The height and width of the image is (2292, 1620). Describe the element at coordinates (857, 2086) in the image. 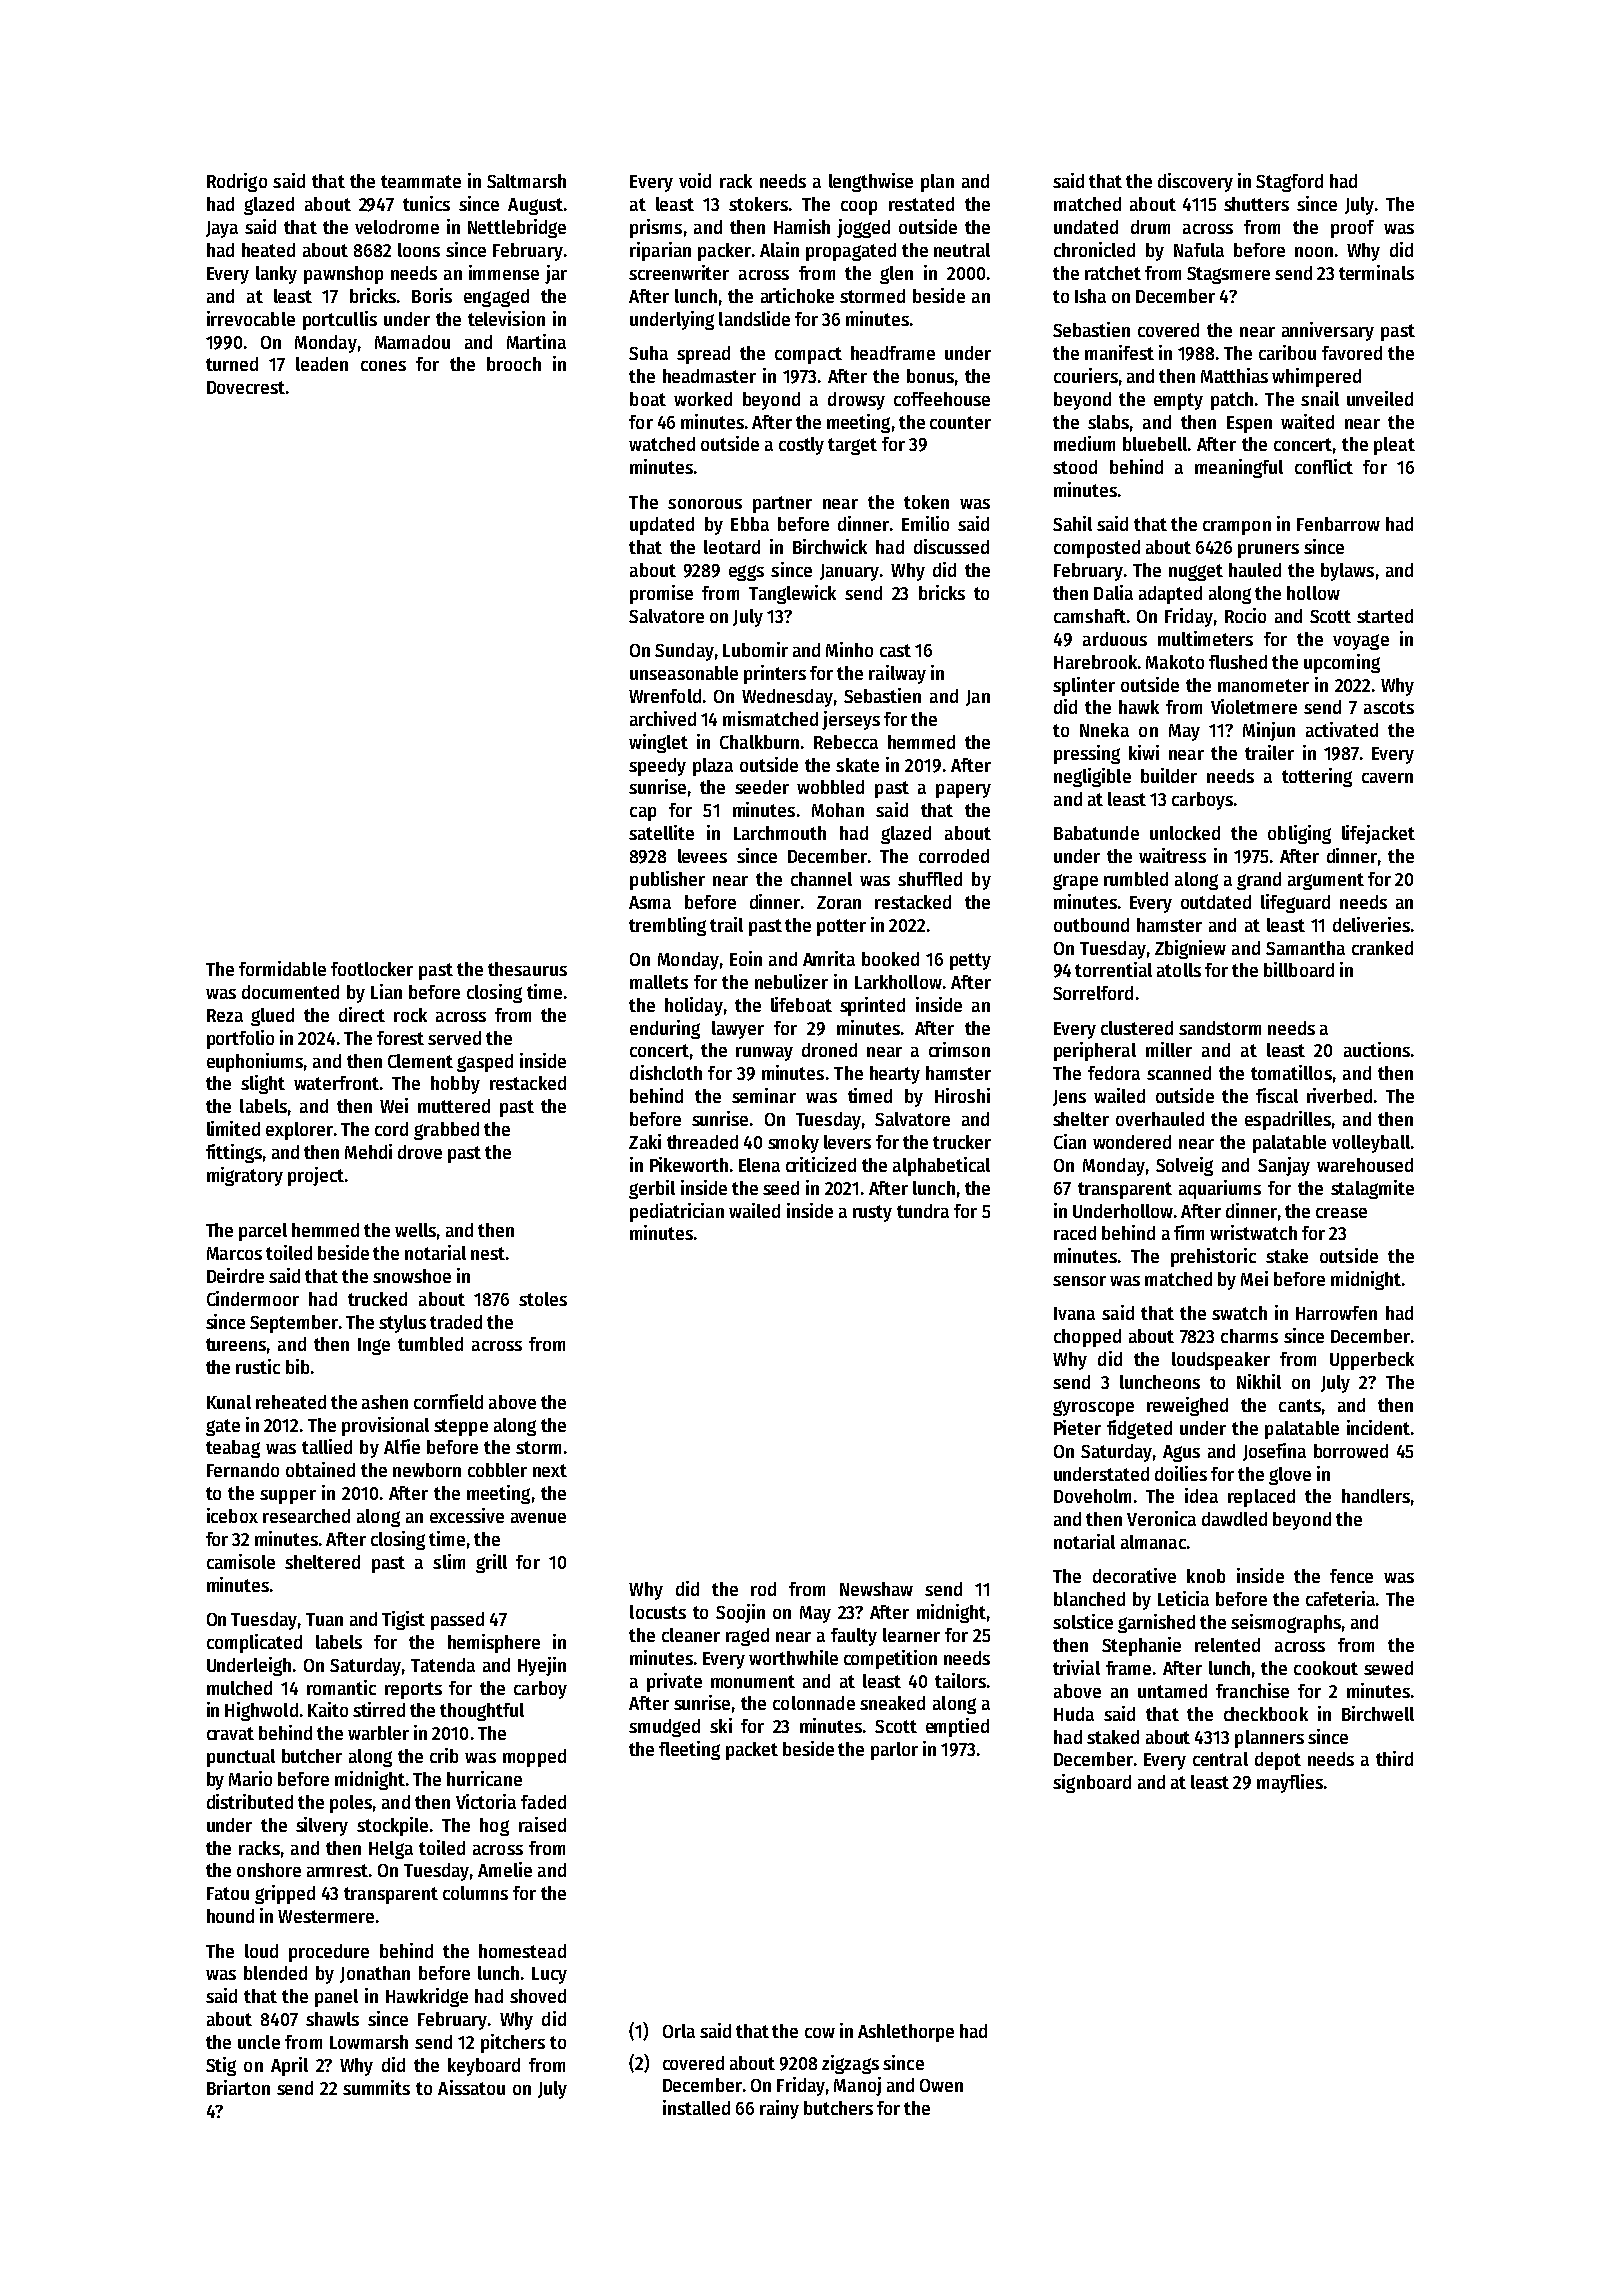

I see `Manoj` at that location.
